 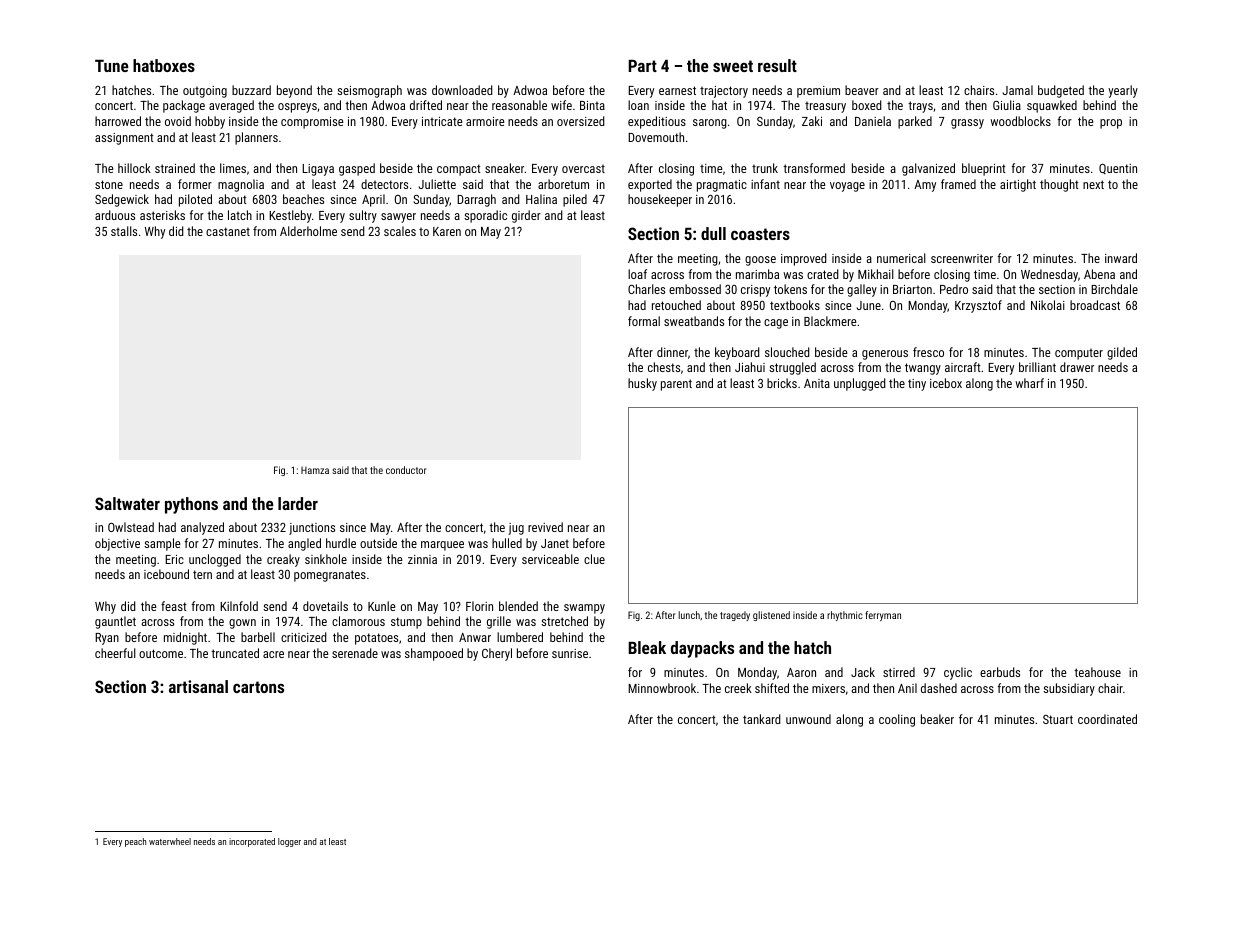 What do you see at coordinates (112, 65) in the page?
I see `Tune` at bounding box center [112, 65].
